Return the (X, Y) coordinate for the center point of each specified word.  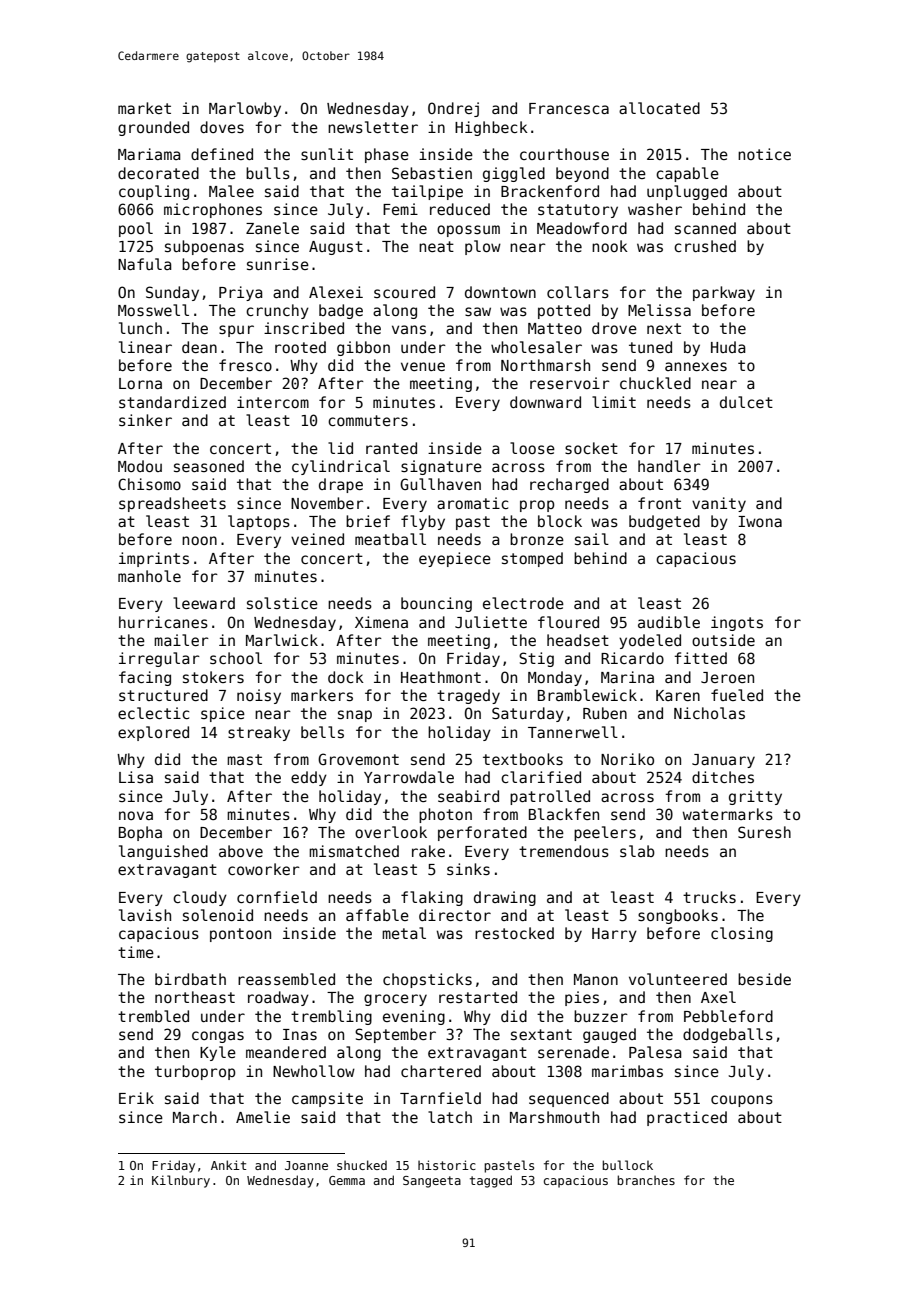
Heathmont (441, 677)
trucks (709, 897)
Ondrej (453, 109)
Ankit (228, 1165)
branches (646, 1180)
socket (591, 448)
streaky (259, 733)
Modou (140, 466)
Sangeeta (432, 1182)
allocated (659, 108)
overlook (391, 832)
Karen (678, 695)
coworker (264, 869)
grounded (153, 128)
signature (441, 467)
